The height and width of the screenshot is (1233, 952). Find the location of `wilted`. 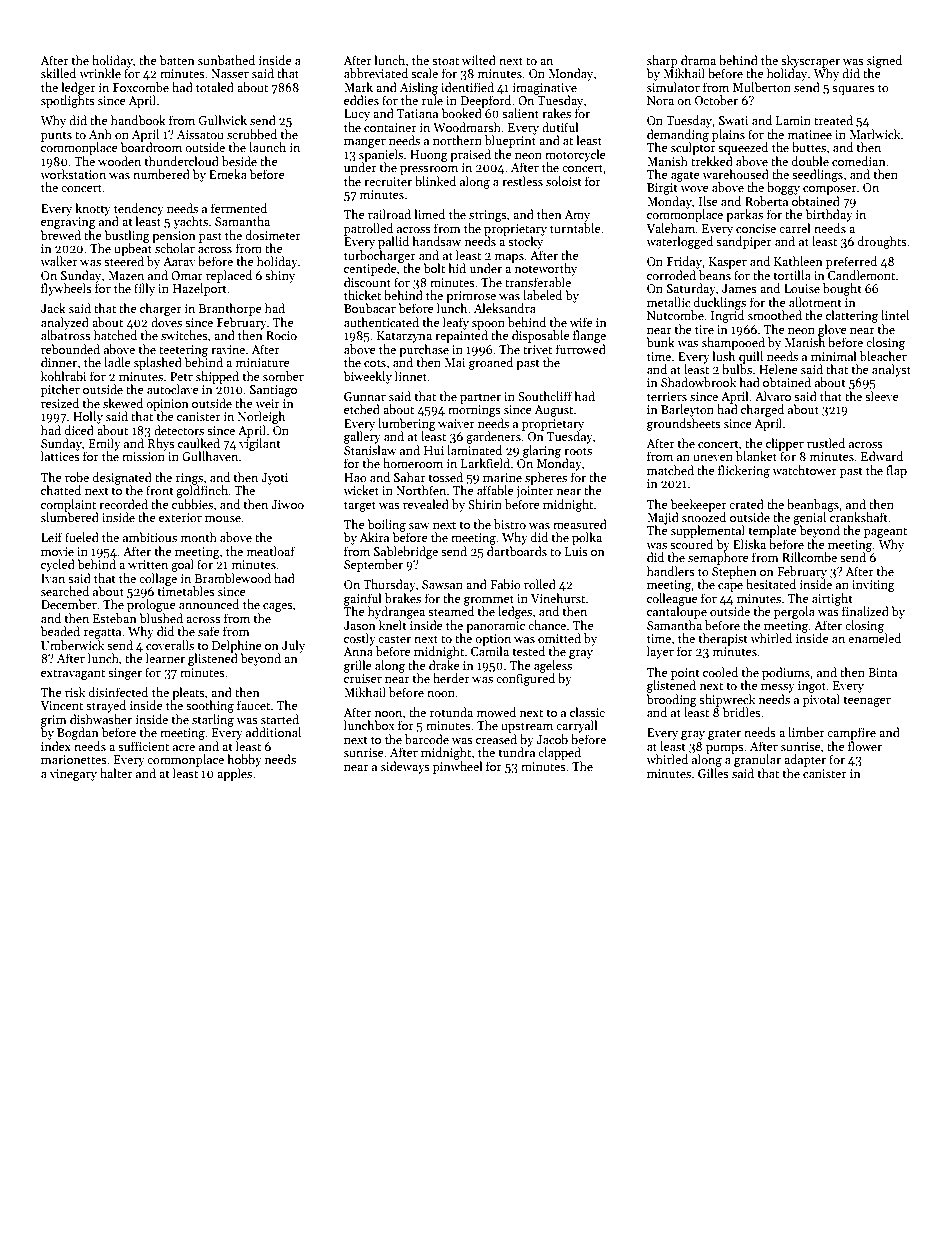

wilted is located at coordinates (479, 60).
